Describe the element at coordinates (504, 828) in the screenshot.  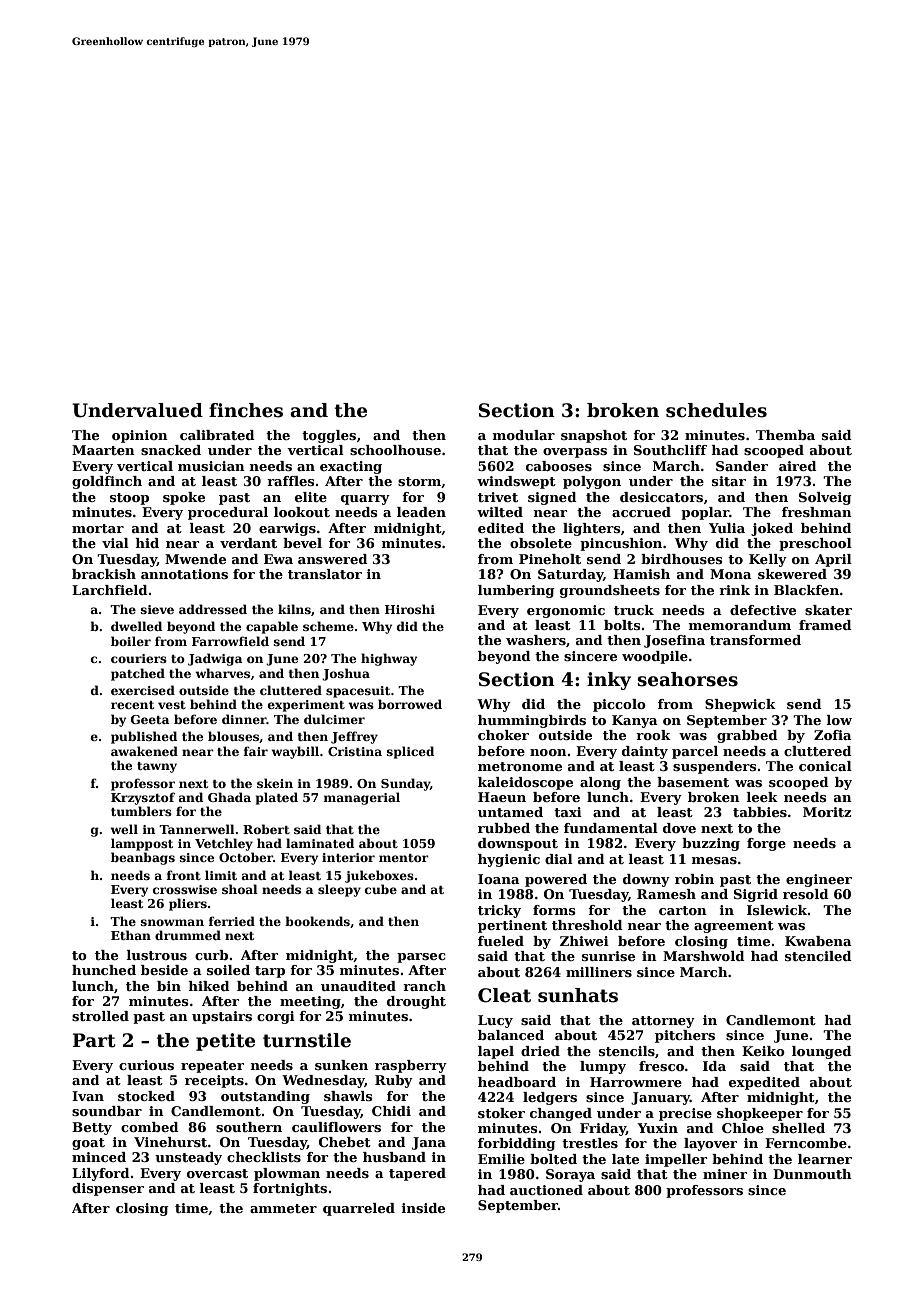
I see `rubbed` at that location.
